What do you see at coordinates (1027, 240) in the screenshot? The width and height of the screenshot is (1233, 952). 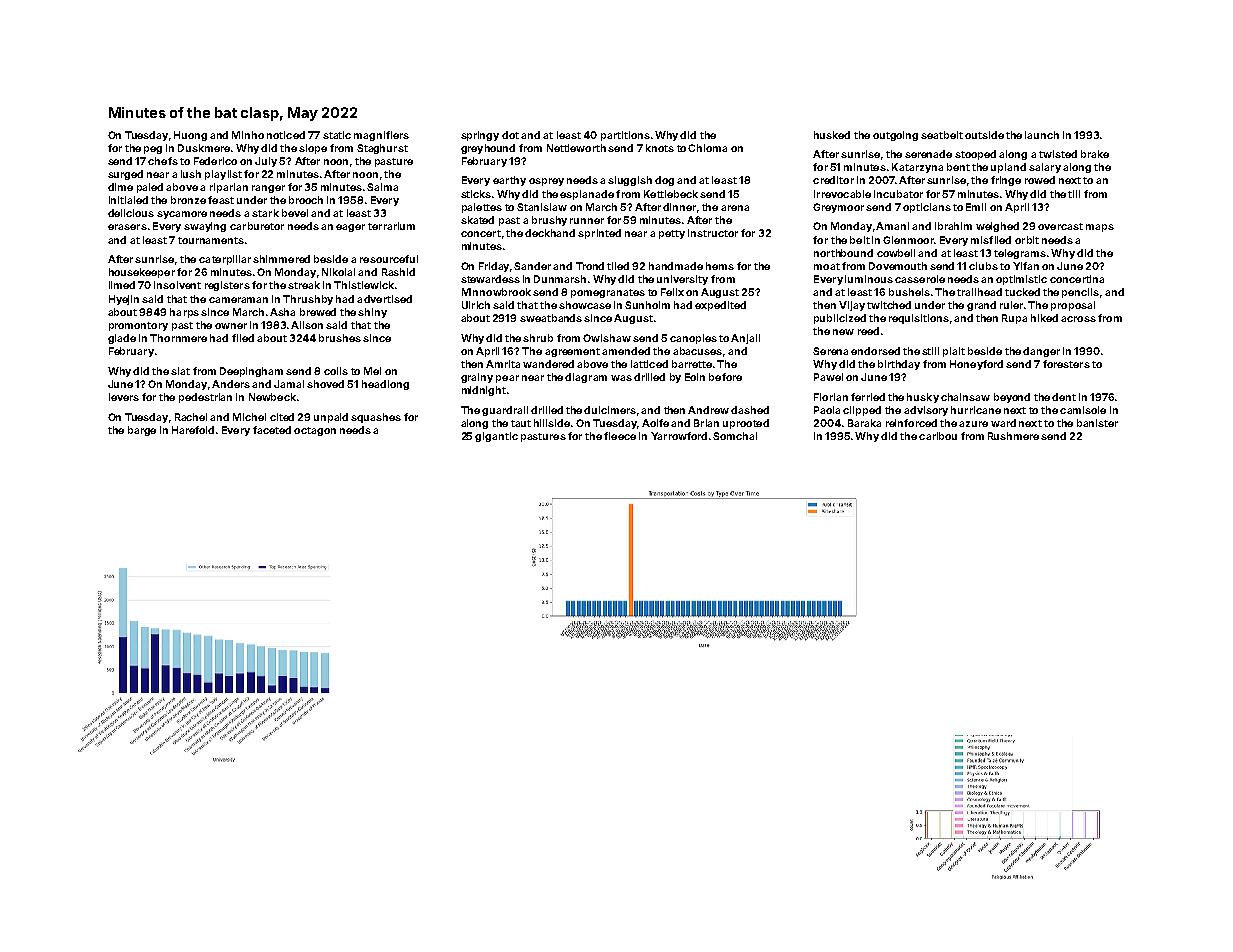 I see `orbit` at bounding box center [1027, 240].
